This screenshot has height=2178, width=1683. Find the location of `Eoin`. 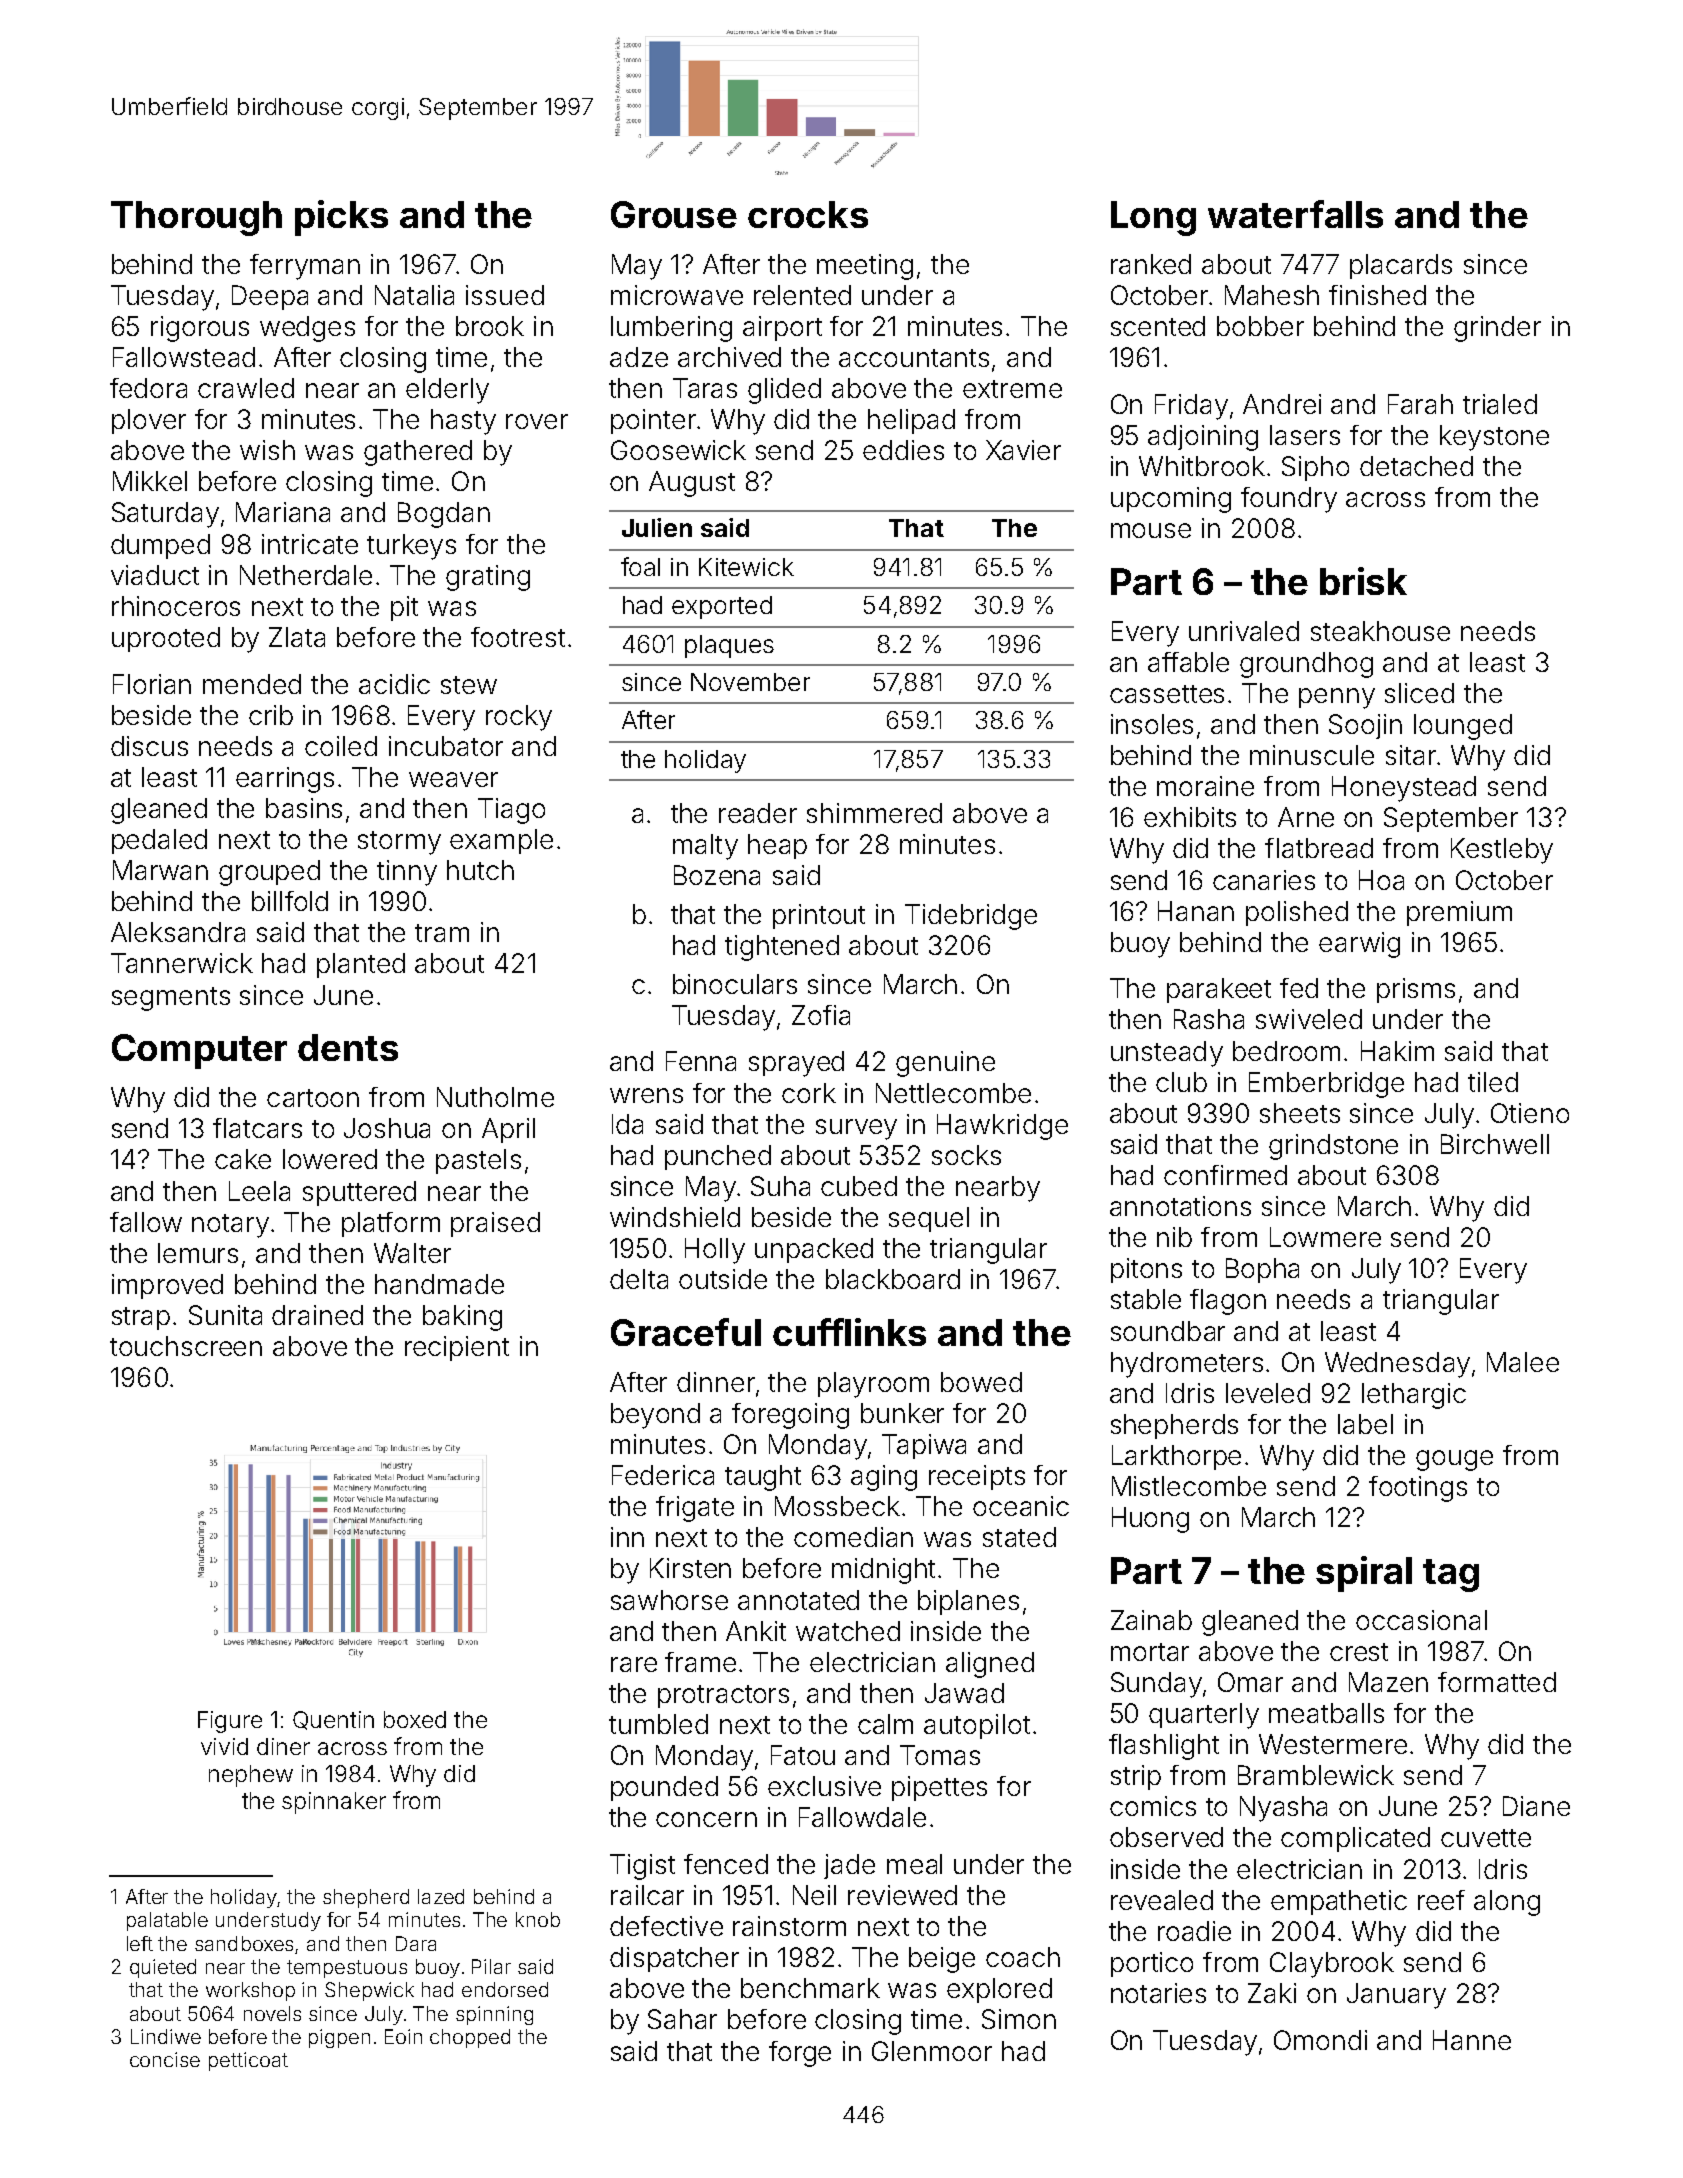

Eoin is located at coordinates (403, 2036).
